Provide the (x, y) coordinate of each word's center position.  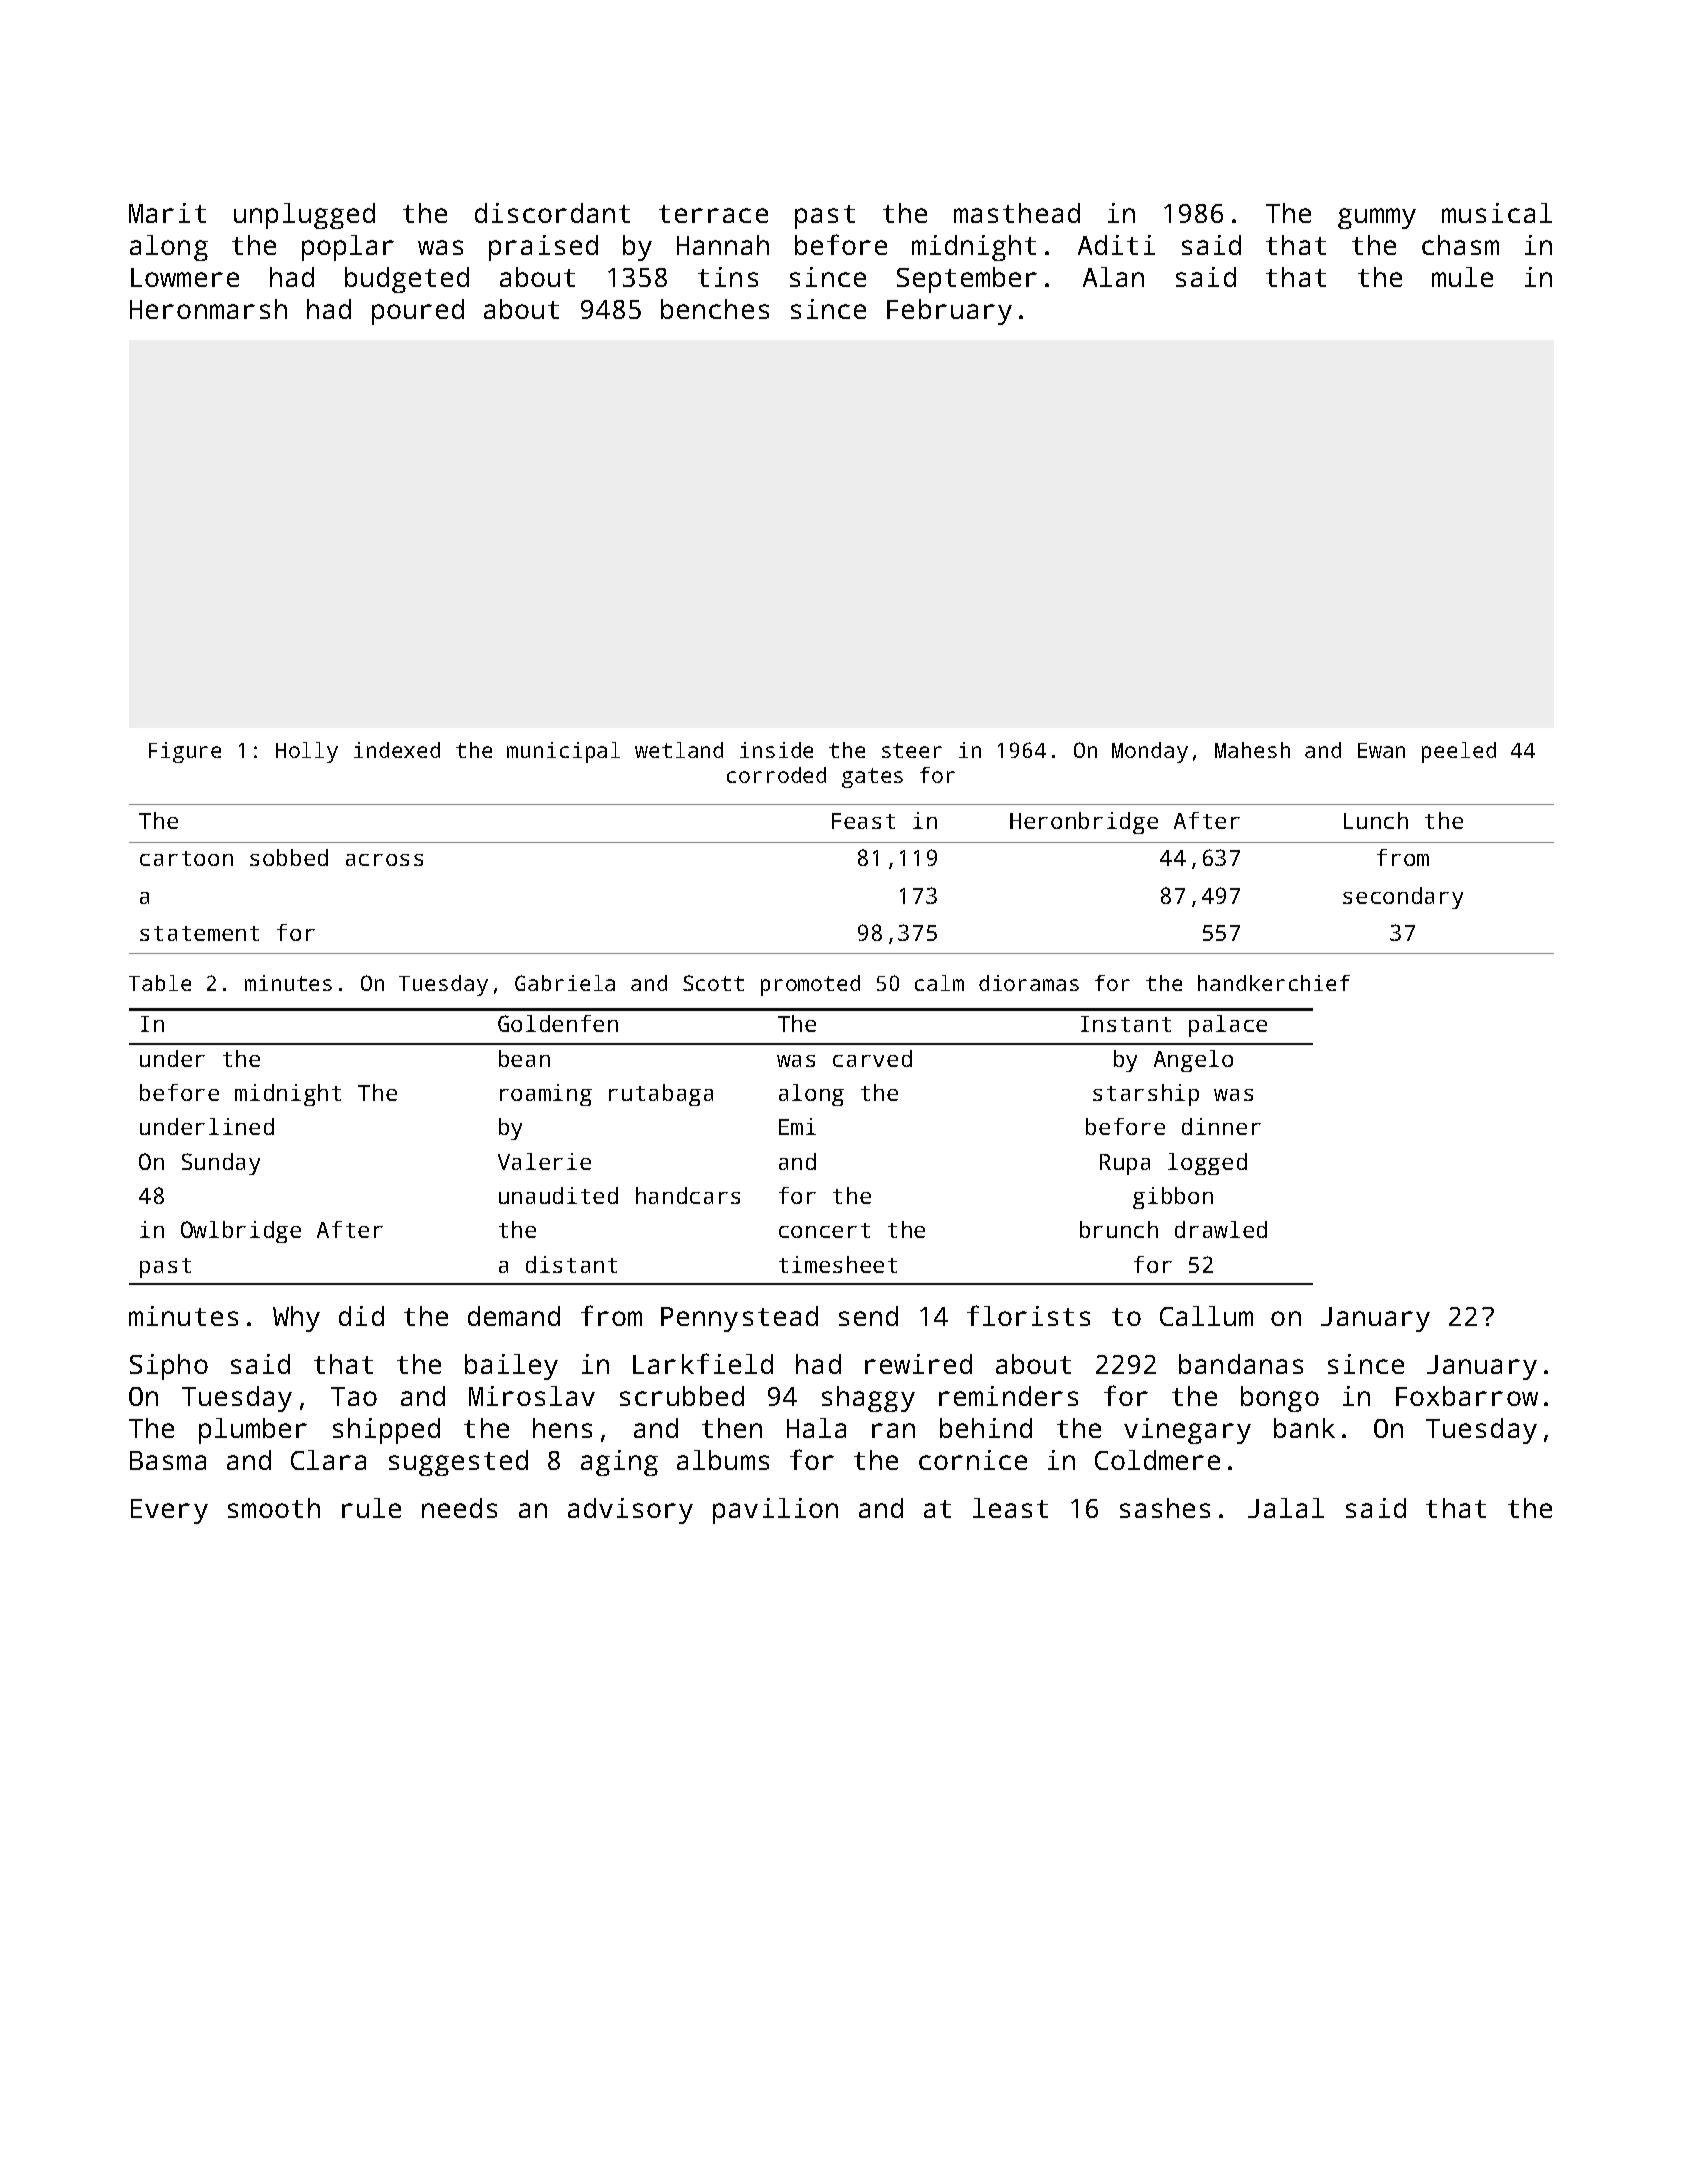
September (967, 280)
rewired (918, 1364)
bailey (511, 1367)
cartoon (186, 858)
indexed (397, 750)
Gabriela (565, 983)
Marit (167, 213)
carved (872, 1058)
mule (1462, 277)
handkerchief (1274, 983)
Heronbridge (1084, 823)
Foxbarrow (1467, 1396)
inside (776, 750)
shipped (386, 1431)
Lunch (1376, 820)
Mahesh (1252, 750)
